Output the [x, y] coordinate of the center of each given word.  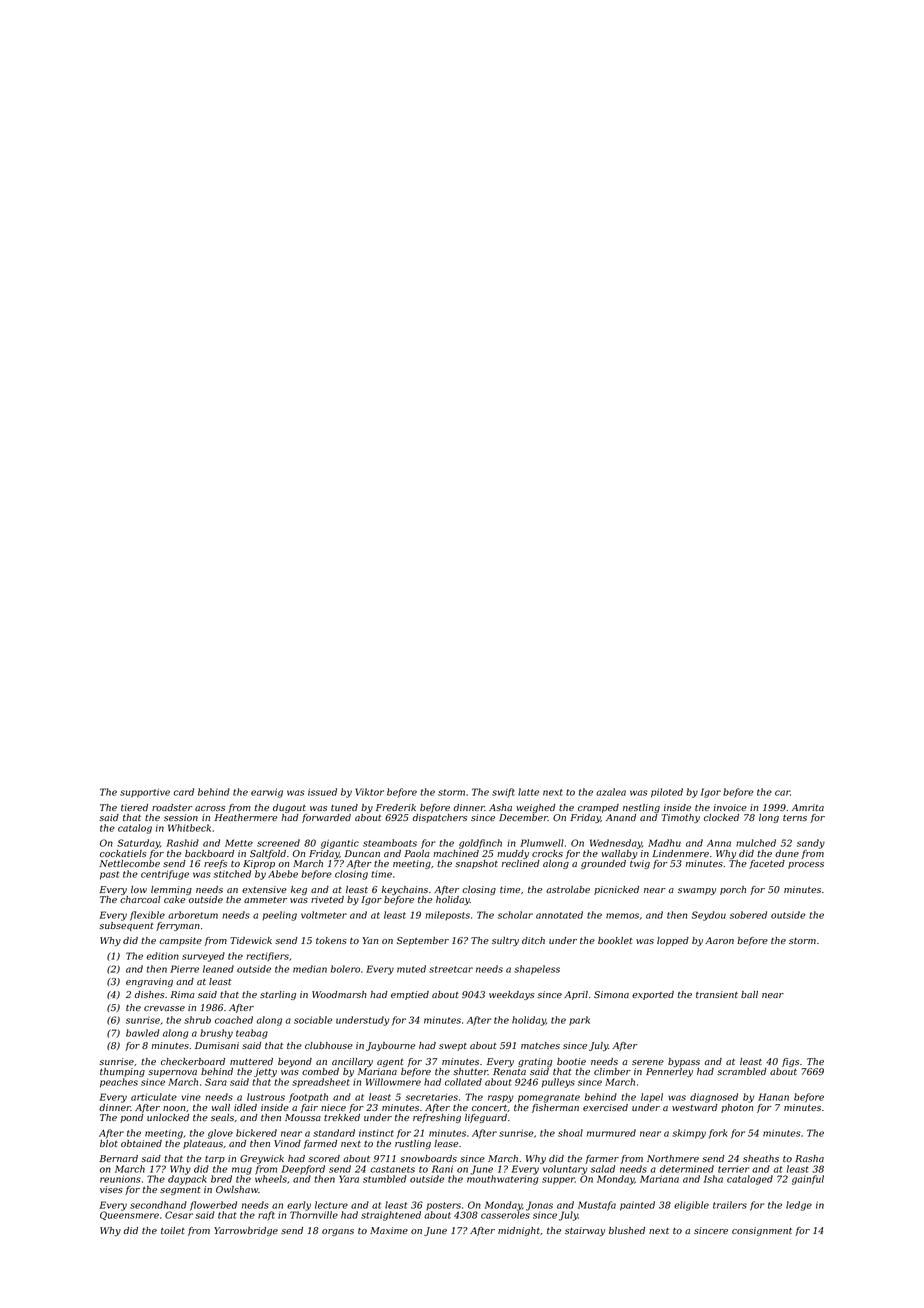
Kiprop [259, 864]
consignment [762, 1231]
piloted [667, 793]
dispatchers [440, 818]
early [299, 1206]
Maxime [389, 1230]
